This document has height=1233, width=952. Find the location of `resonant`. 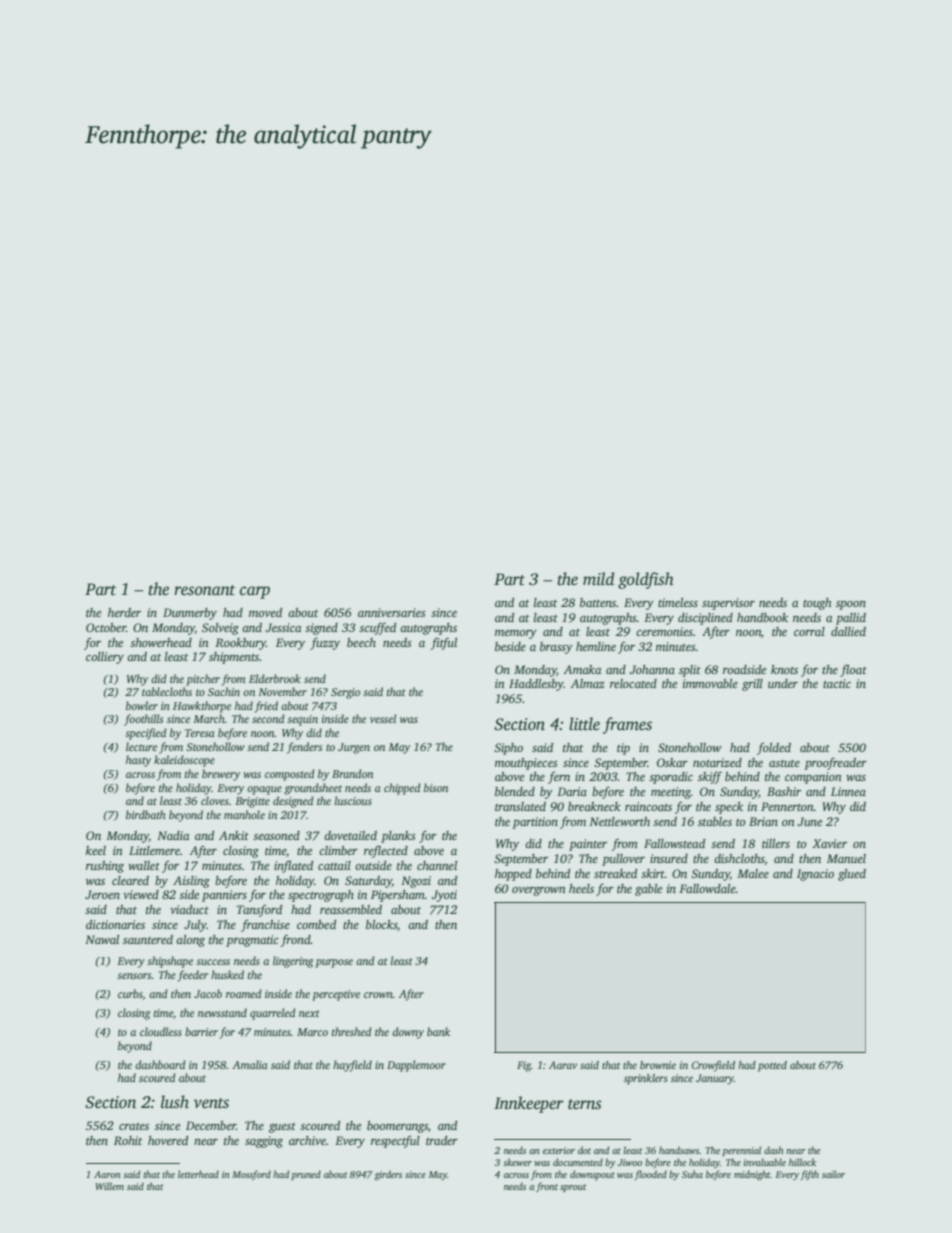

resonant is located at coordinates (205, 590).
